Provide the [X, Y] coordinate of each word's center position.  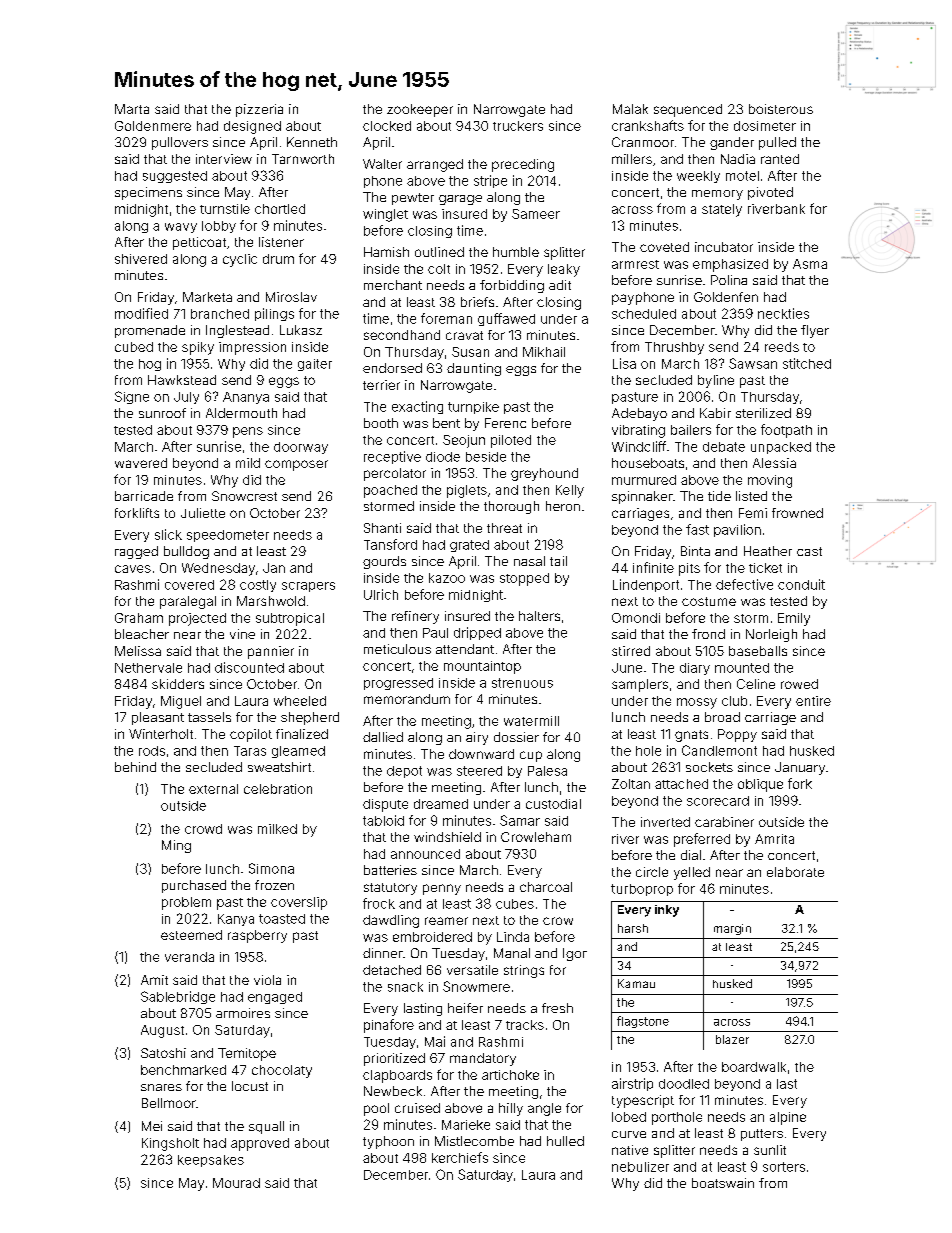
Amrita [774, 839]
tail [558, 561]
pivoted [770, 193]
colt [439, 269]
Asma [810, 264]
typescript [643, 1101]
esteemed [191, 935]
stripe [490, 181]
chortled [280, 209]
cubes [515, 904]
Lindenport [646, 585]
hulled [565, 1141]
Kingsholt [170, 1144]
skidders [178, 684]
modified [141, 313]
